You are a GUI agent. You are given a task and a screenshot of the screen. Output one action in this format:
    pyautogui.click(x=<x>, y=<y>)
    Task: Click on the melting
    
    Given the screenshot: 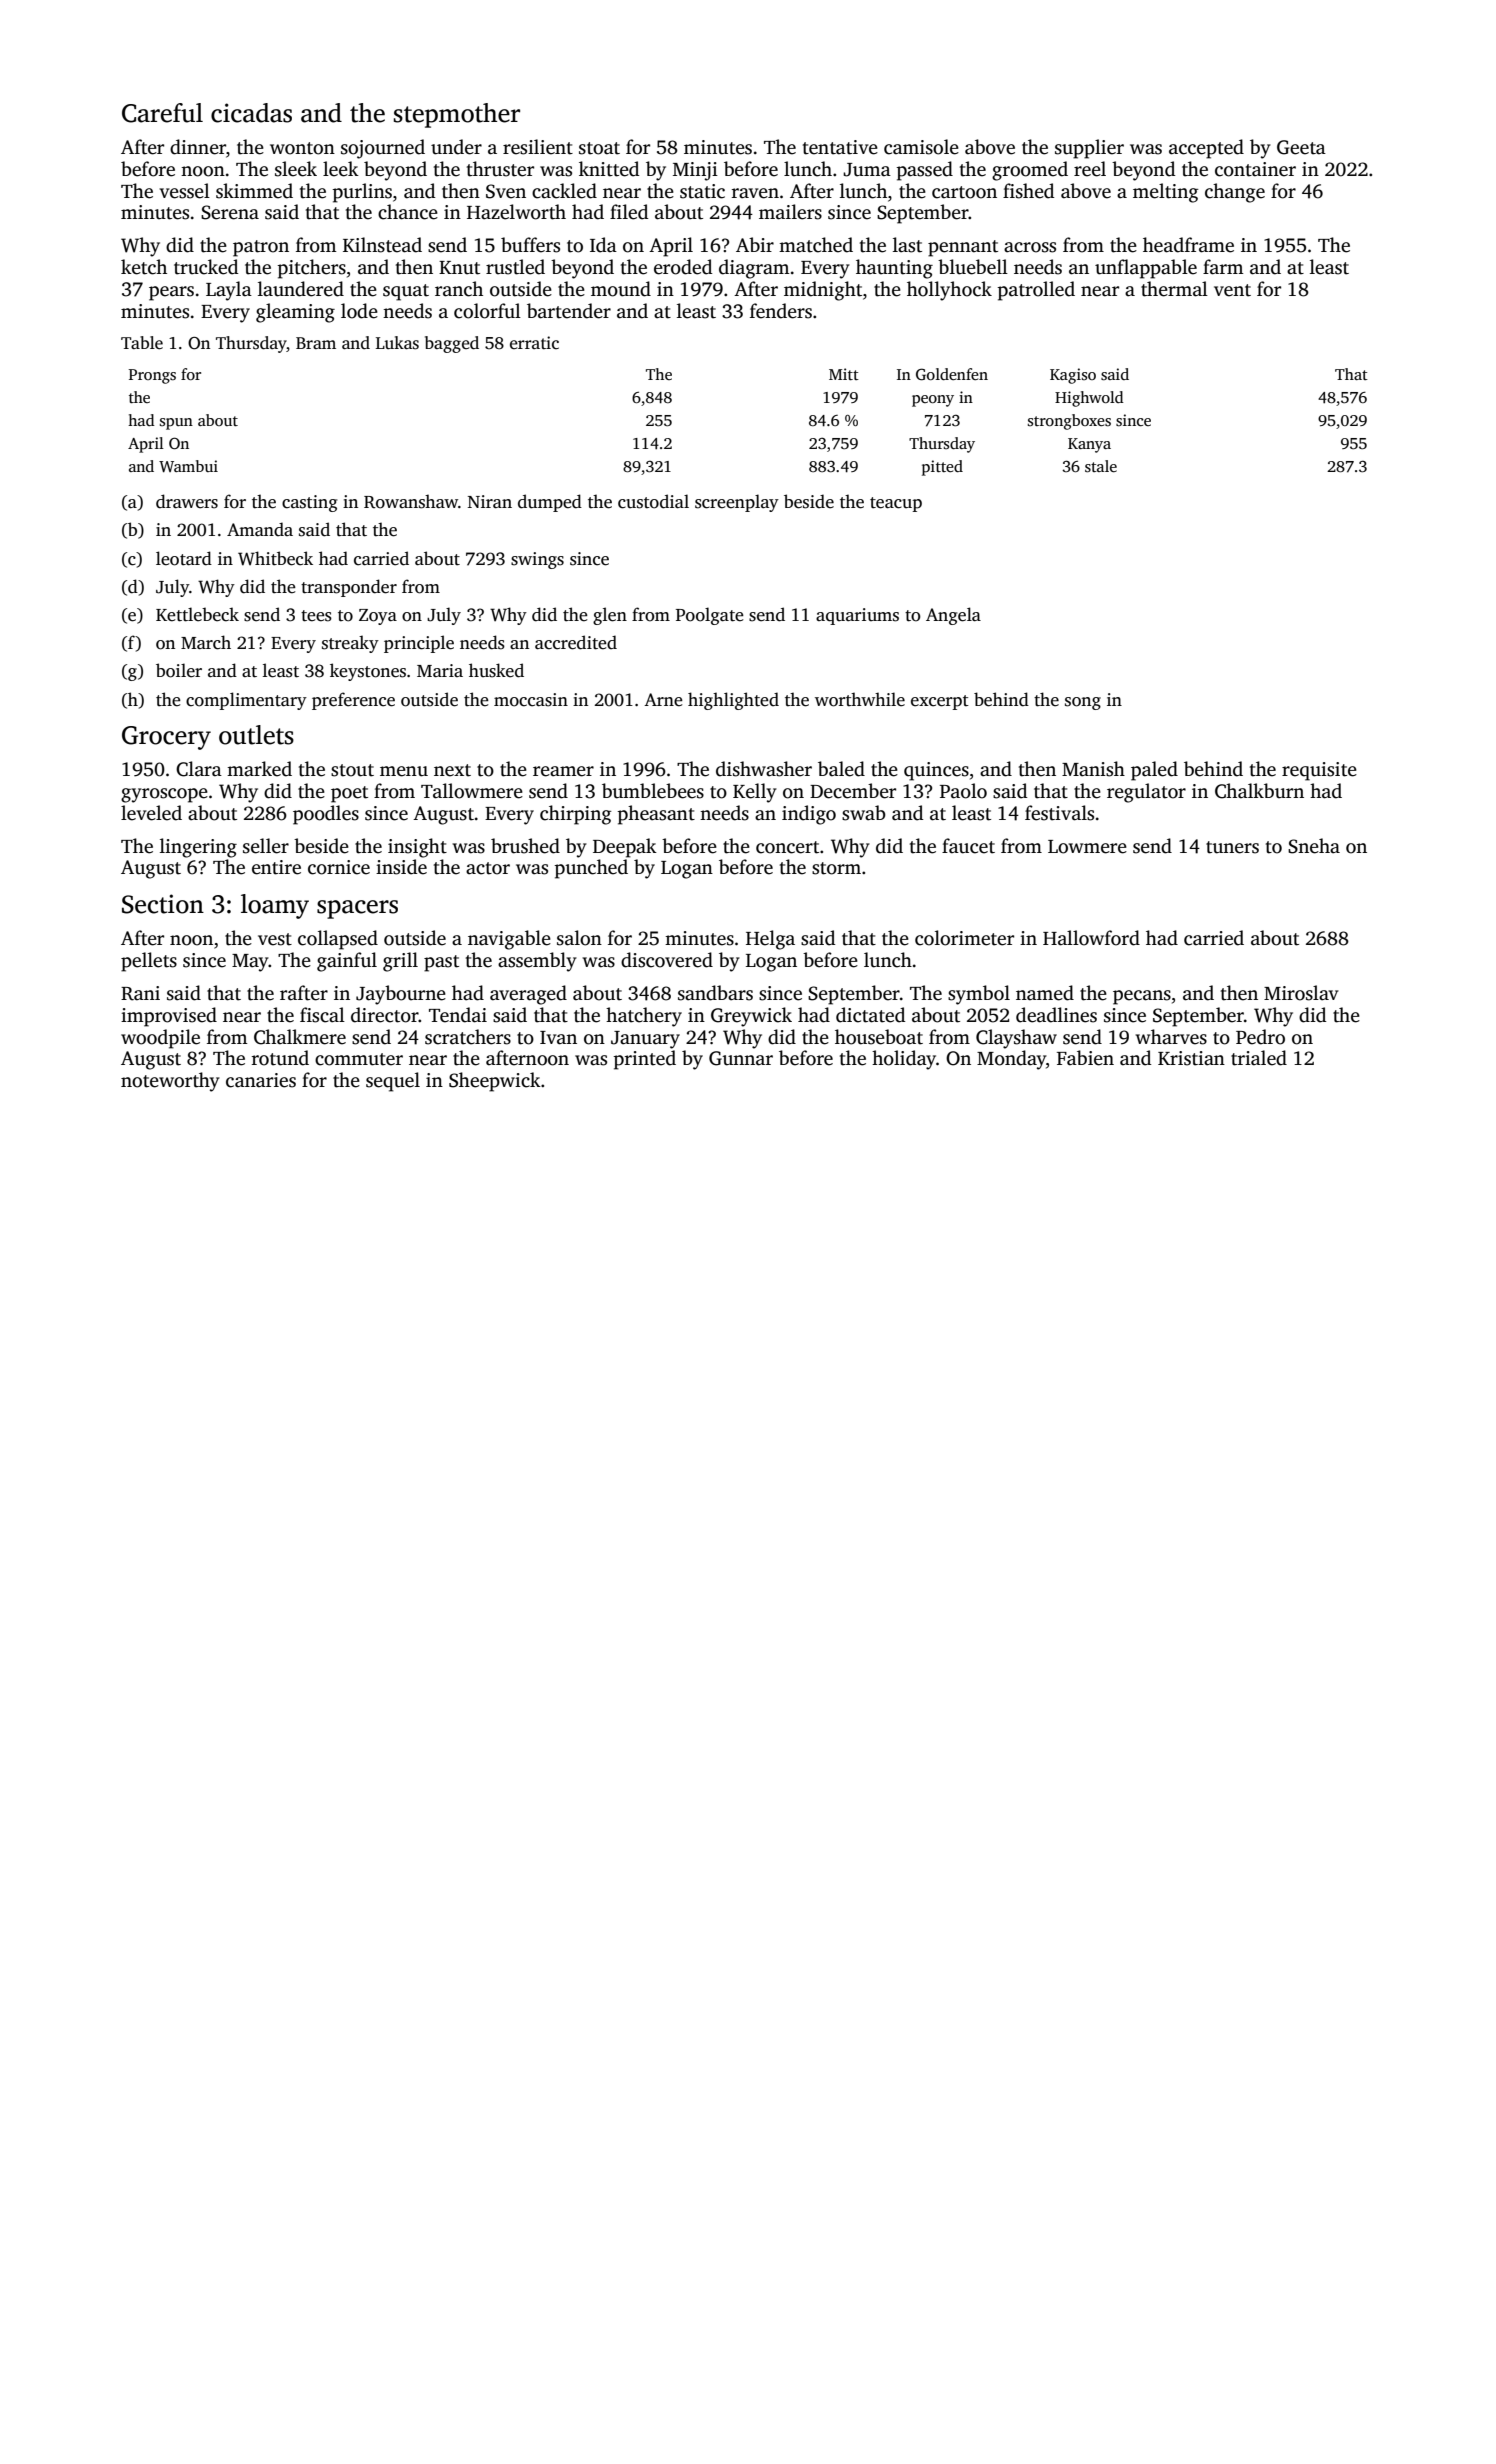 What is the action you would take?
    pyautogui.click(x=1165, y=193)
